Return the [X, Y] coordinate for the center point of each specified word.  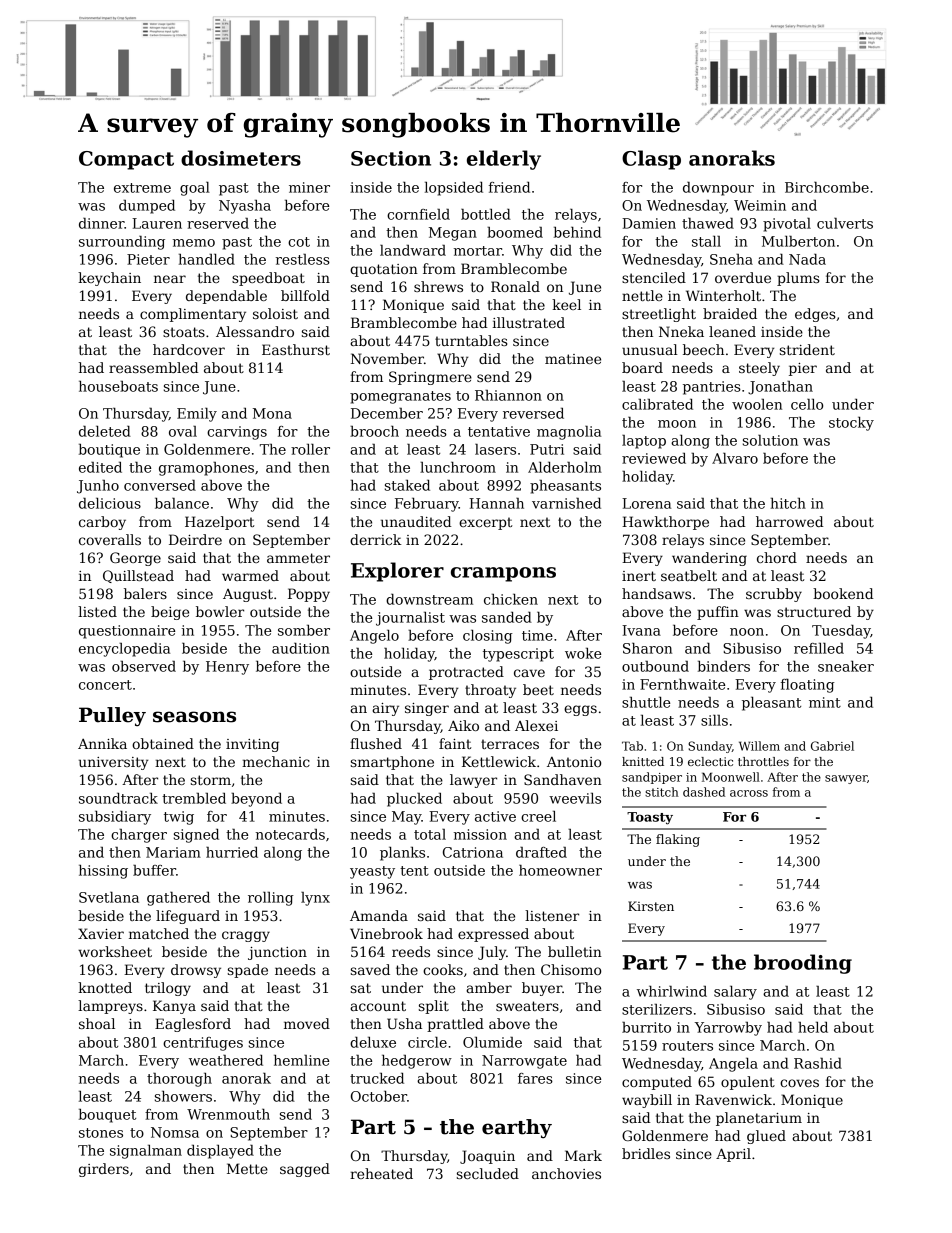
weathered [226, 1060]
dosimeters [241, 158]
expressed [493, 935]
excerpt [485, 523]
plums [798, 279]
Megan [453, 234]
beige [170, 613]
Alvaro [735, 458]
